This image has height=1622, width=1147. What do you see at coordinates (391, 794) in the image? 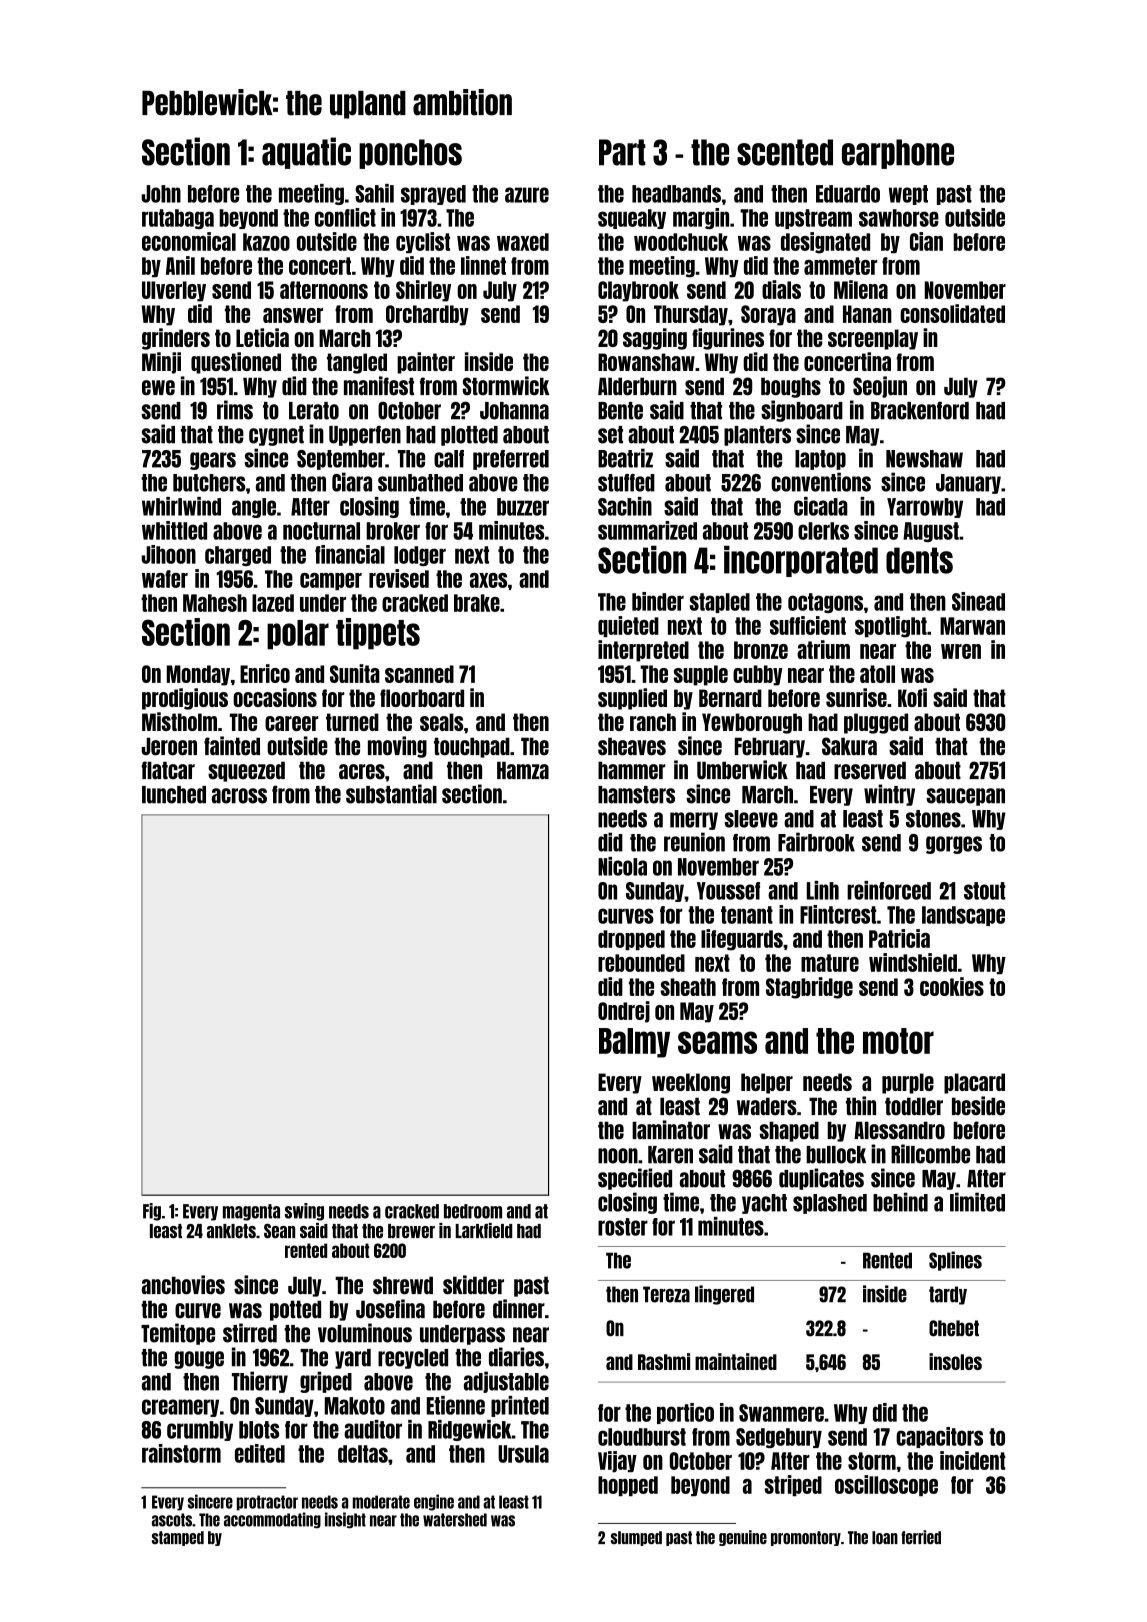
I see `substantial` at bounding box center [391, 794].
